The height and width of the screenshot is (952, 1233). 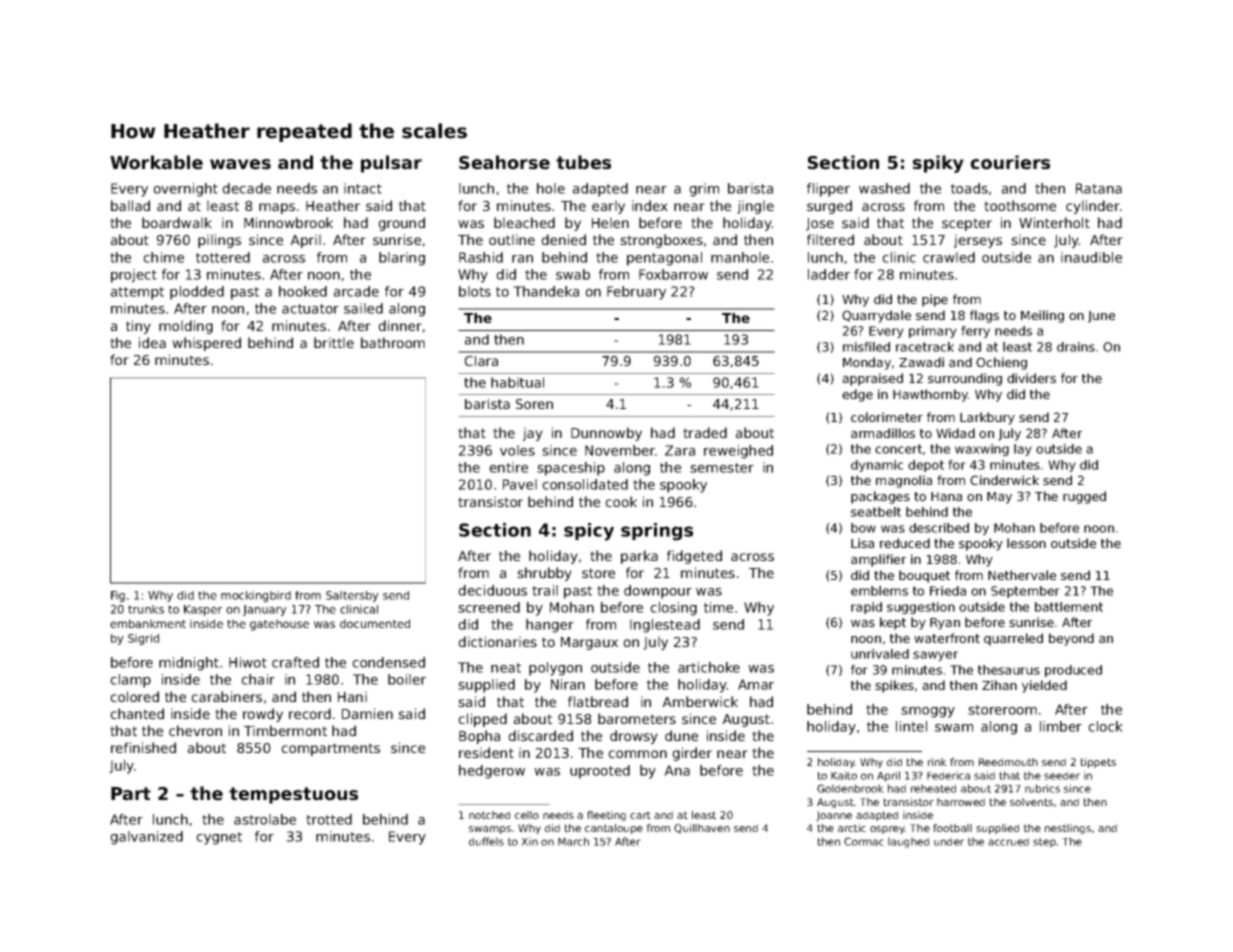 What do you see at coordinates (508, 467) in the screenshot?
I see `entire` at bounding box center [508, 467].
